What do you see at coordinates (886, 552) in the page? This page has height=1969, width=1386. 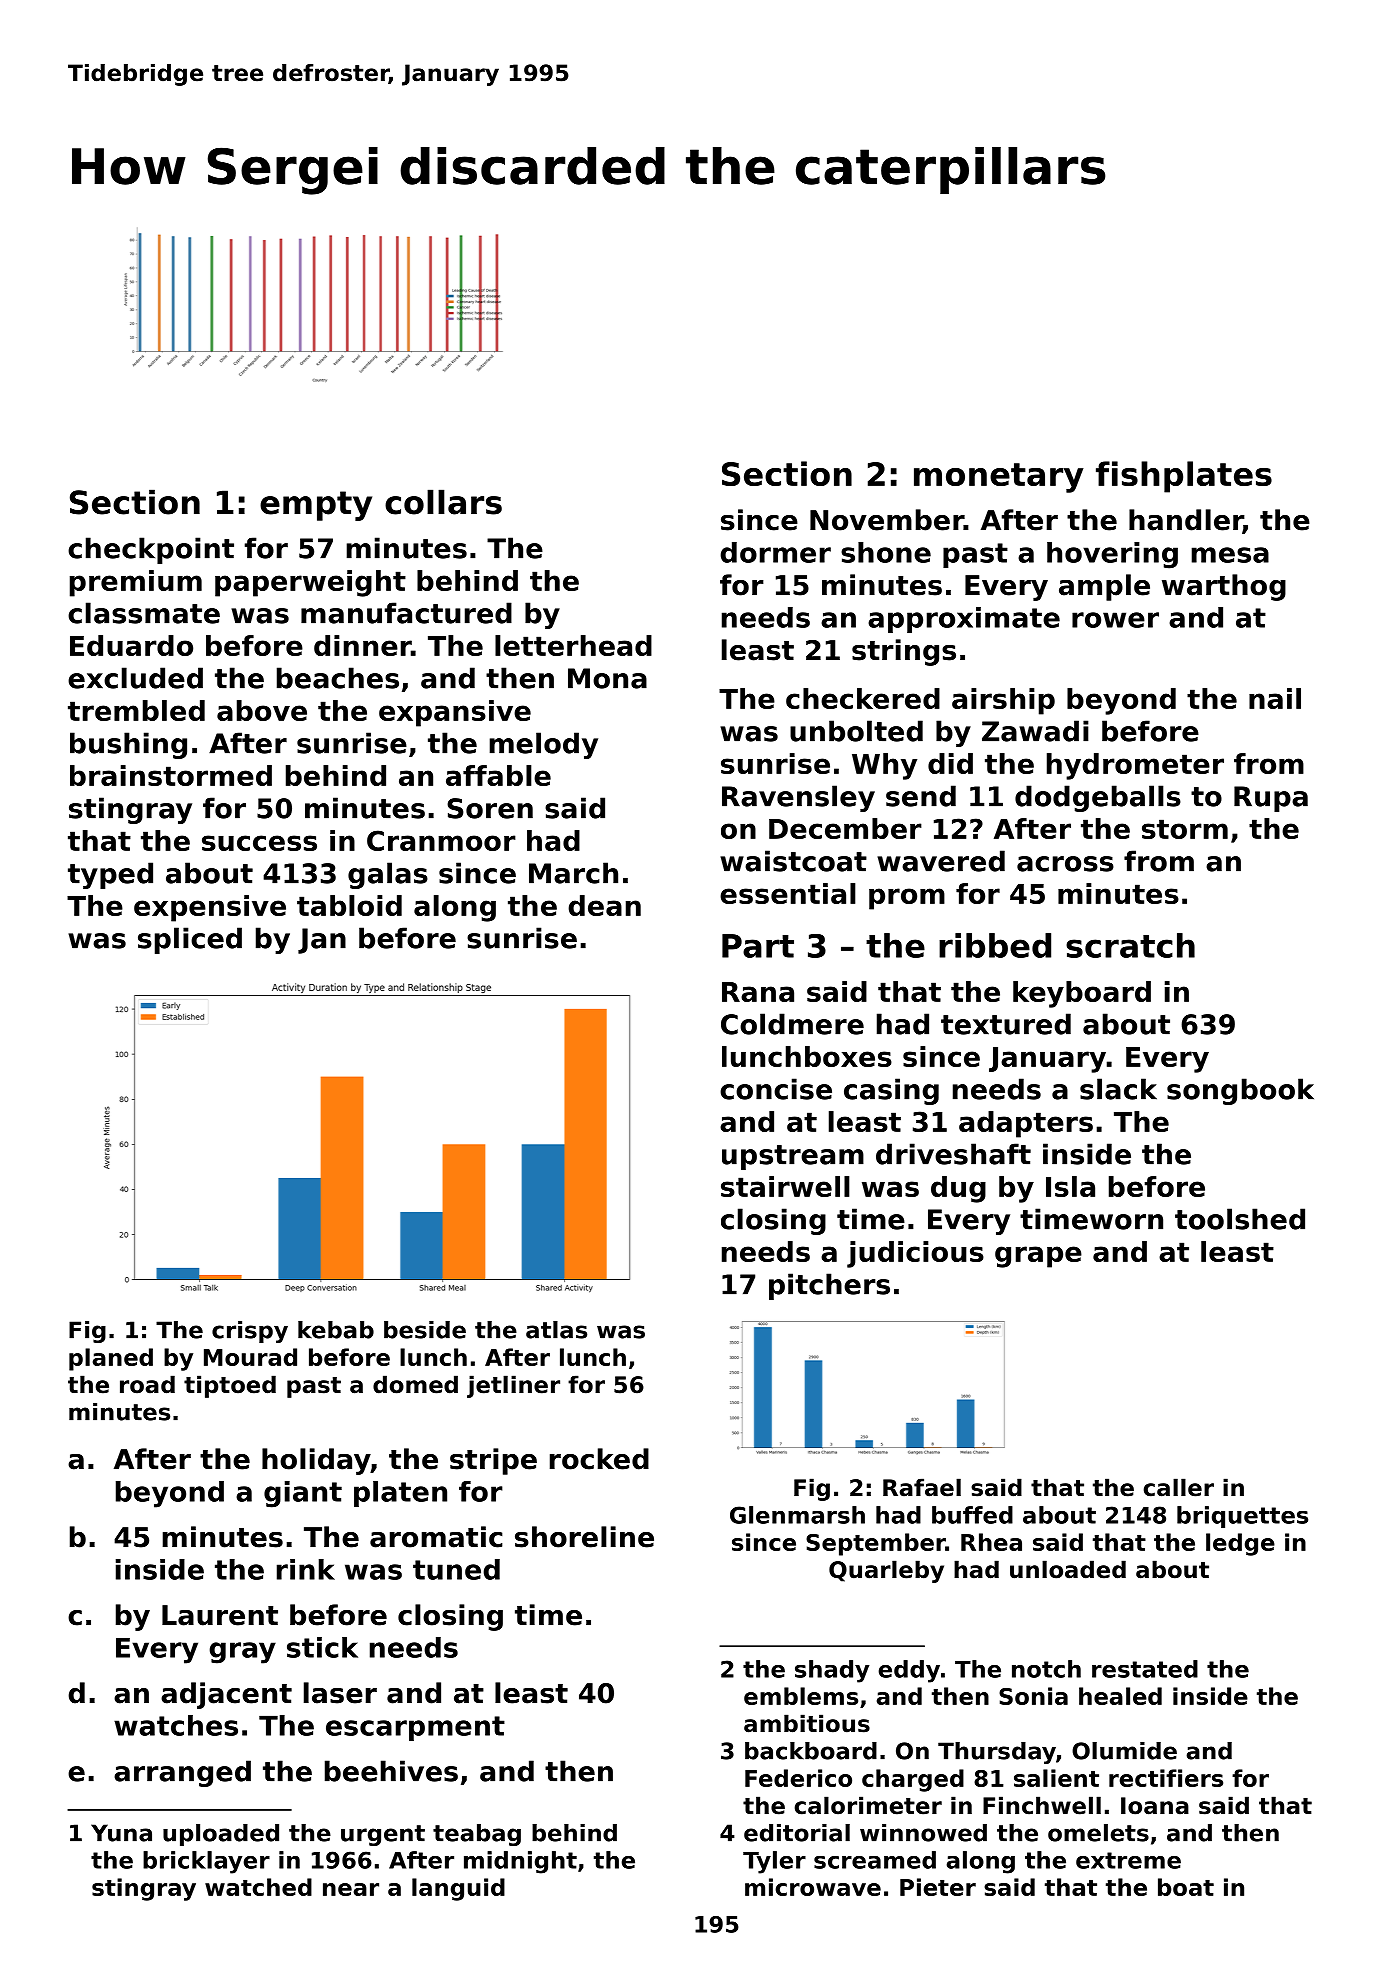 I see `shone` at bounding box center [886, 552].
